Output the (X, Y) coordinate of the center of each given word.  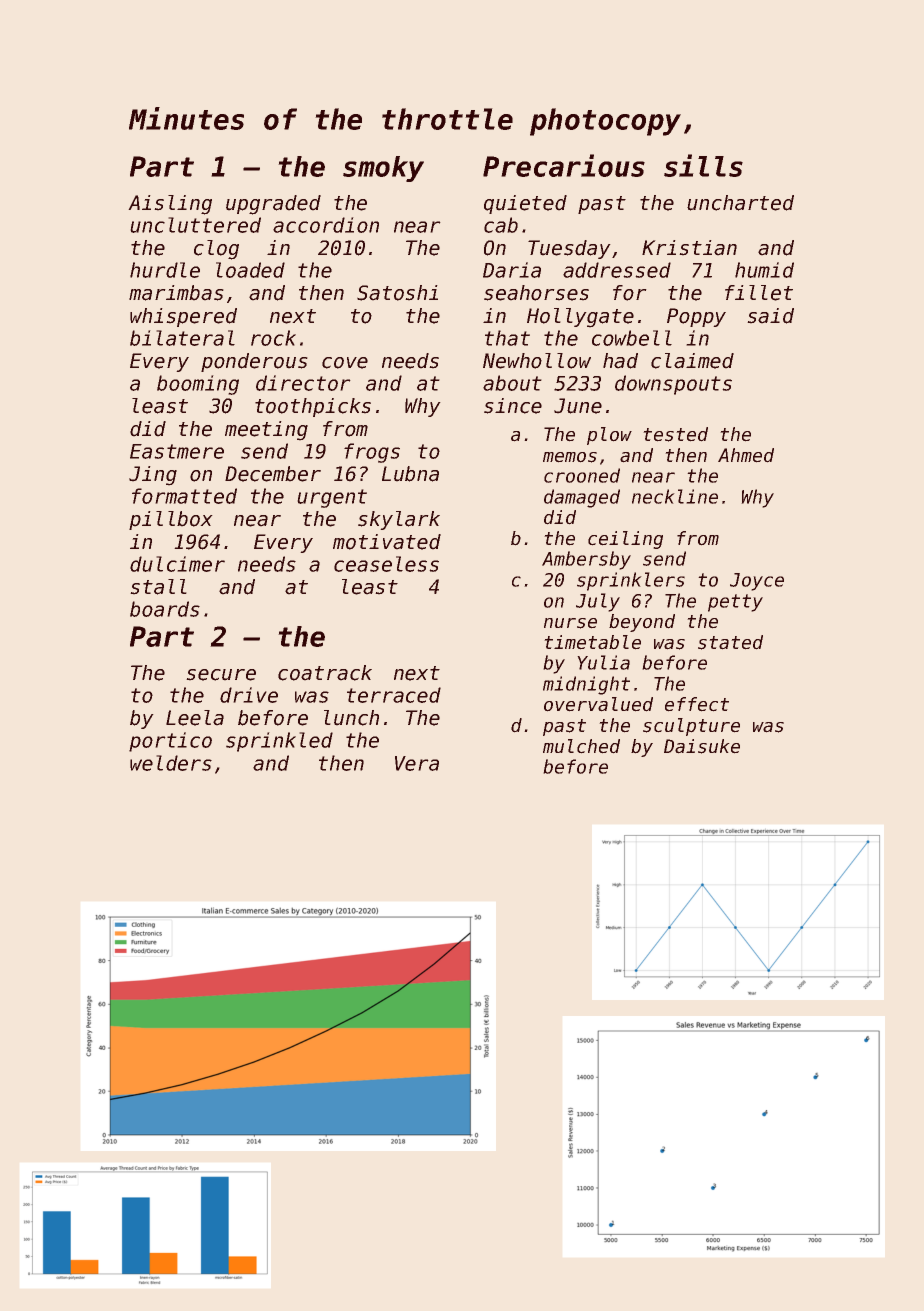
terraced (394, 695)
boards (165, 609)
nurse (570, 623)
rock (273, 338)
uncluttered (196, 225)
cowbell (632, 338)
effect (697, 704)
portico (170, 742)
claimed (692, 361)
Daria (512, 270)
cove (345, 363)
